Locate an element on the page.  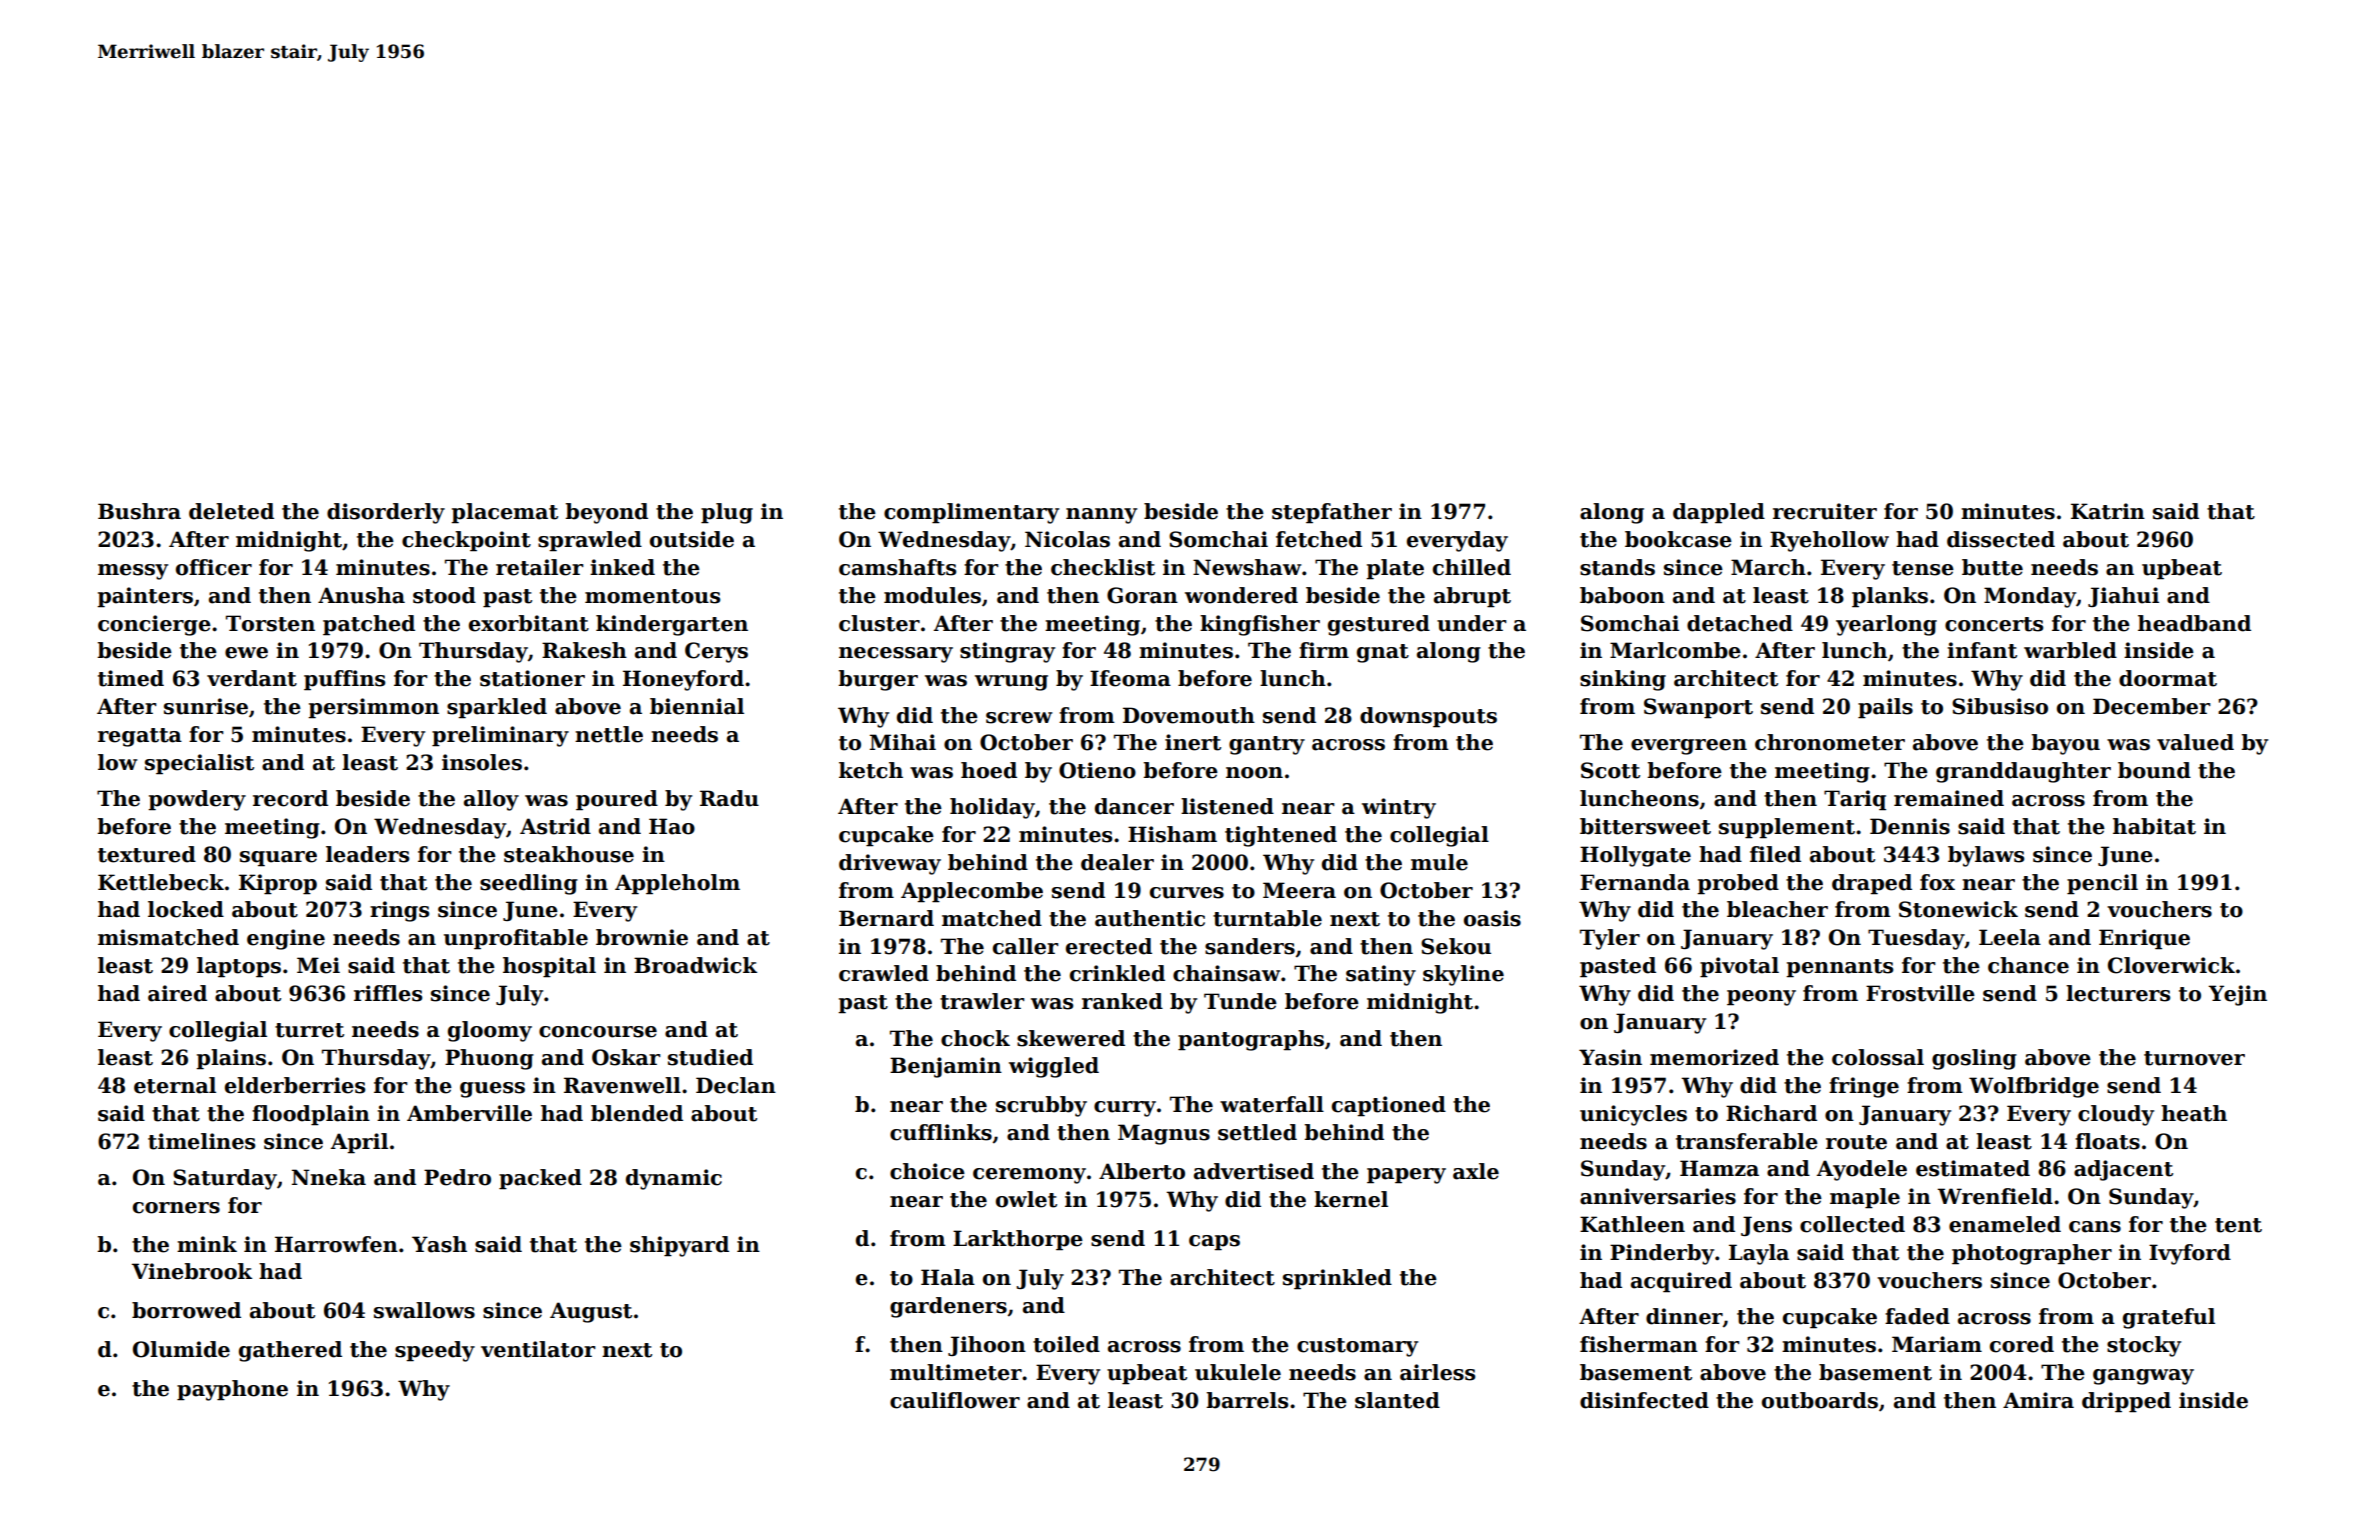
driveway is located at coordinates (890, 864).
